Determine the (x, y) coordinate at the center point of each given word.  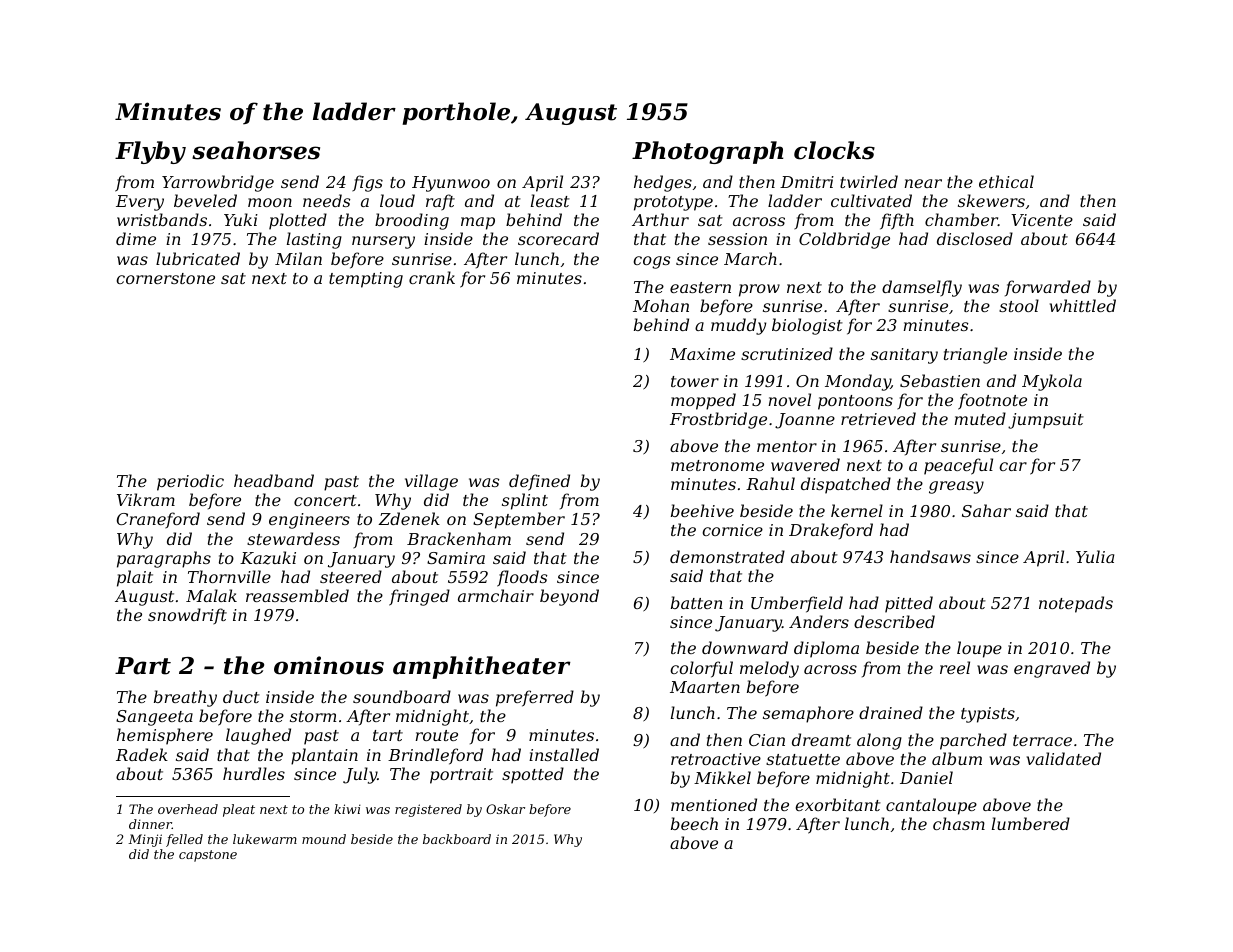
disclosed (975, 238)
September (519, 520)
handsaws (930, 556)
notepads (1076, 604)
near (923, 183)
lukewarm (265, 839)
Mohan (661, 305)
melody (769, 669)
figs (367, 183)
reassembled (297, 595)
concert (325, 500)
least (550, 200)
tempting (366, 280)
